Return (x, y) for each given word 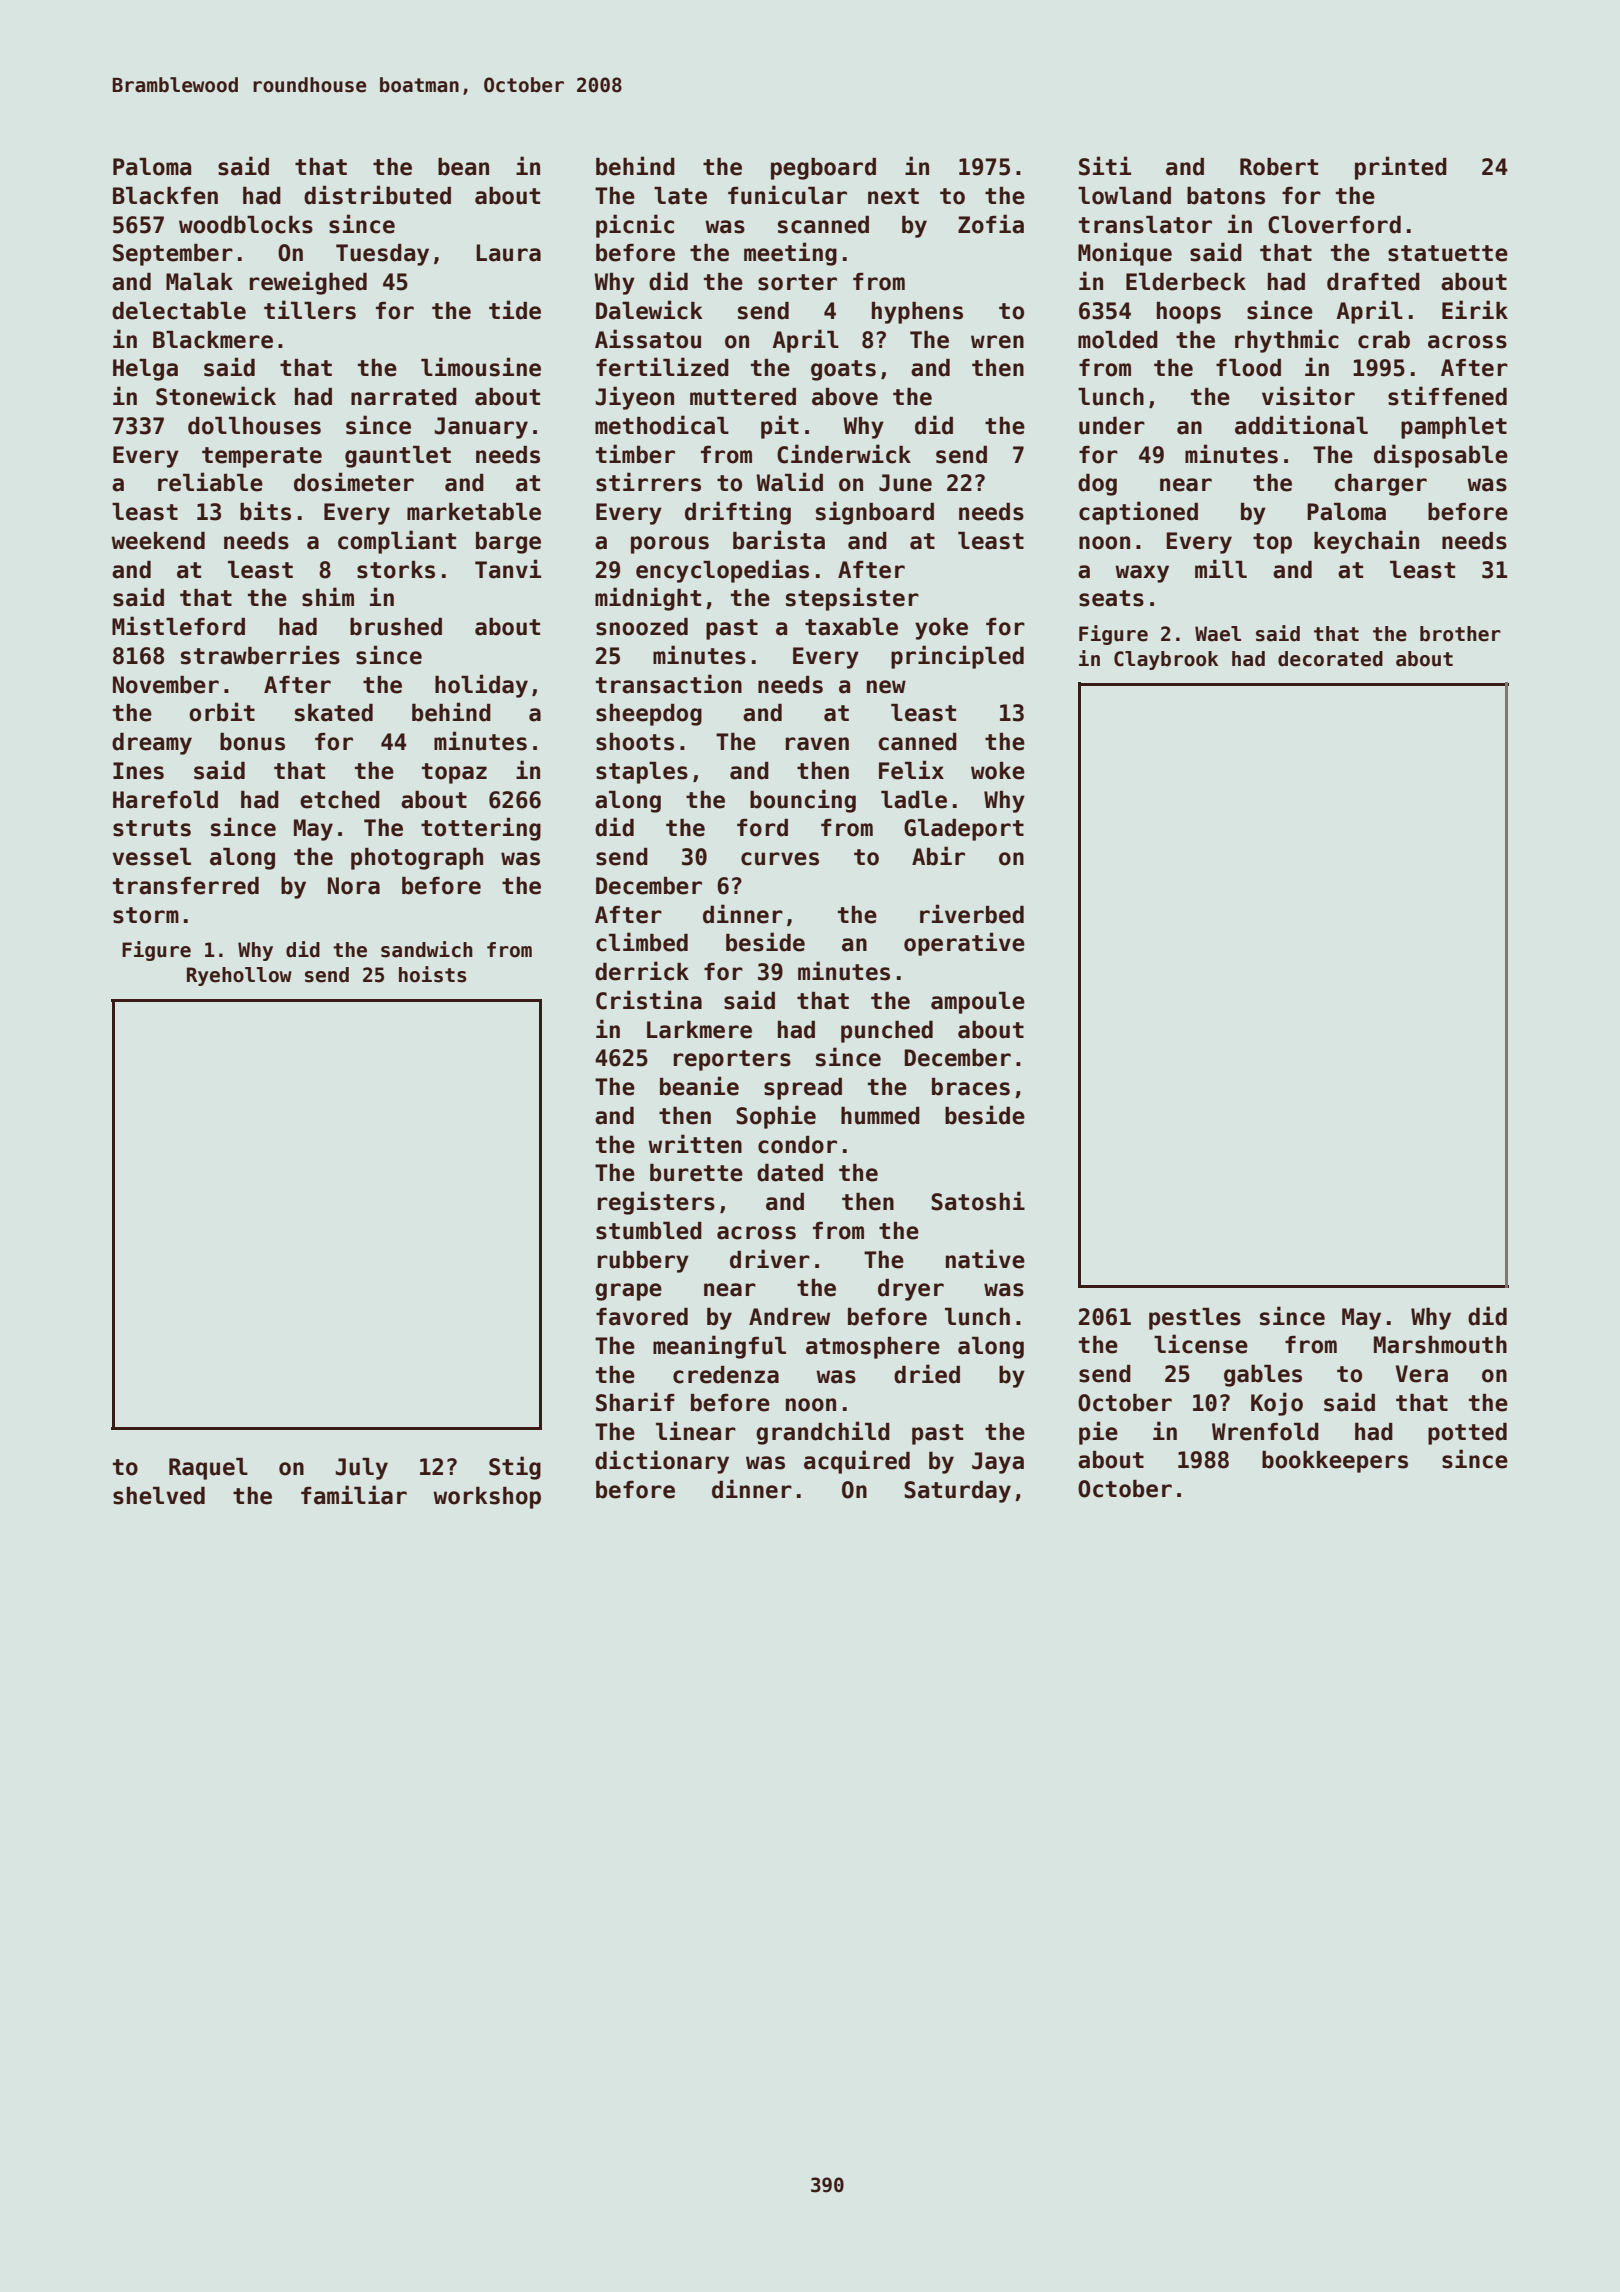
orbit (222, 712)
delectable (179, 311)
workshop (487, 1498)
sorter (797, 282)
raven (817, 744)
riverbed (972, 914)
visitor (1308, 396)
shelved (159, 1496)
